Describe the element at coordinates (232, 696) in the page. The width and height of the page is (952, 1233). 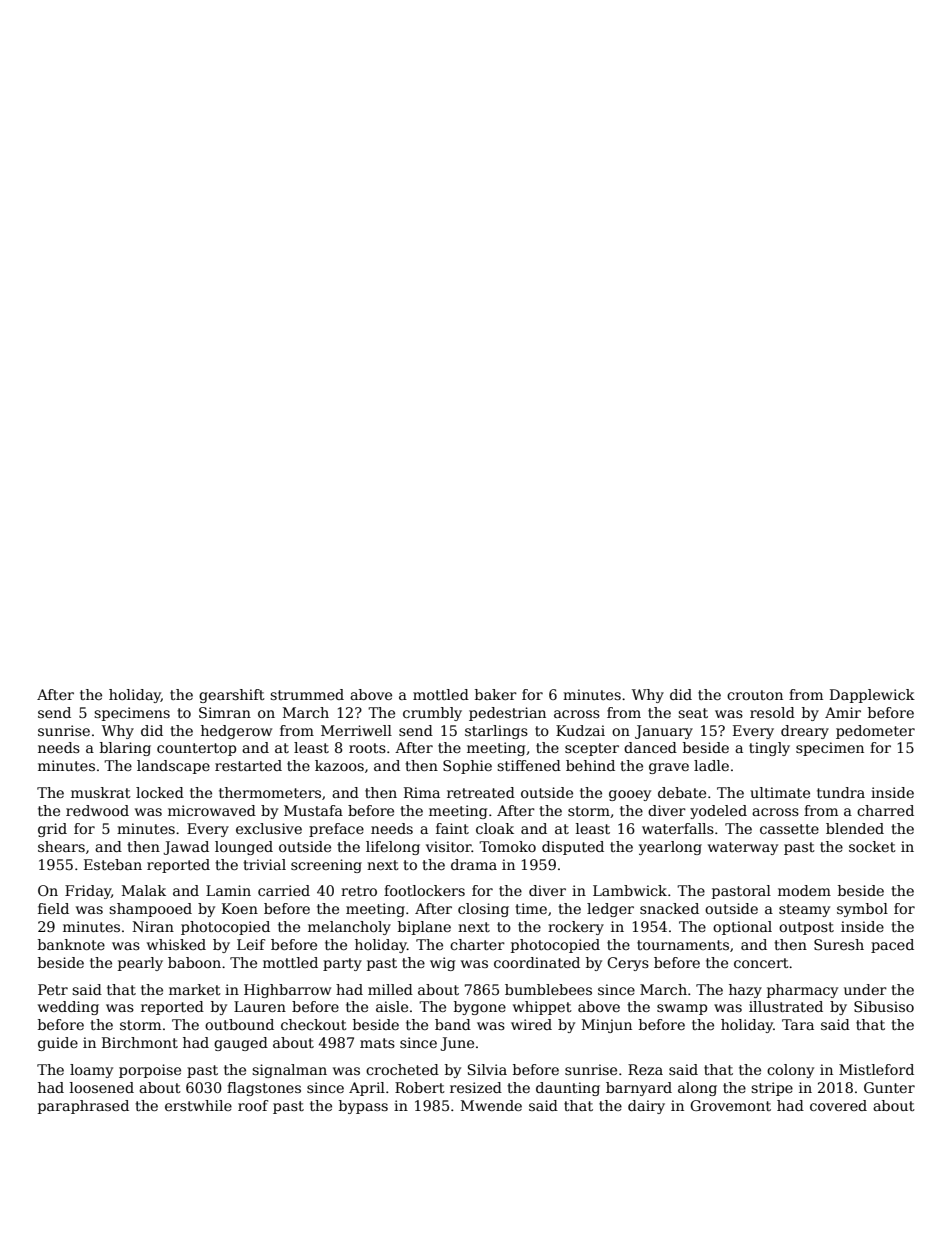
I see `gearshift` at that location.
